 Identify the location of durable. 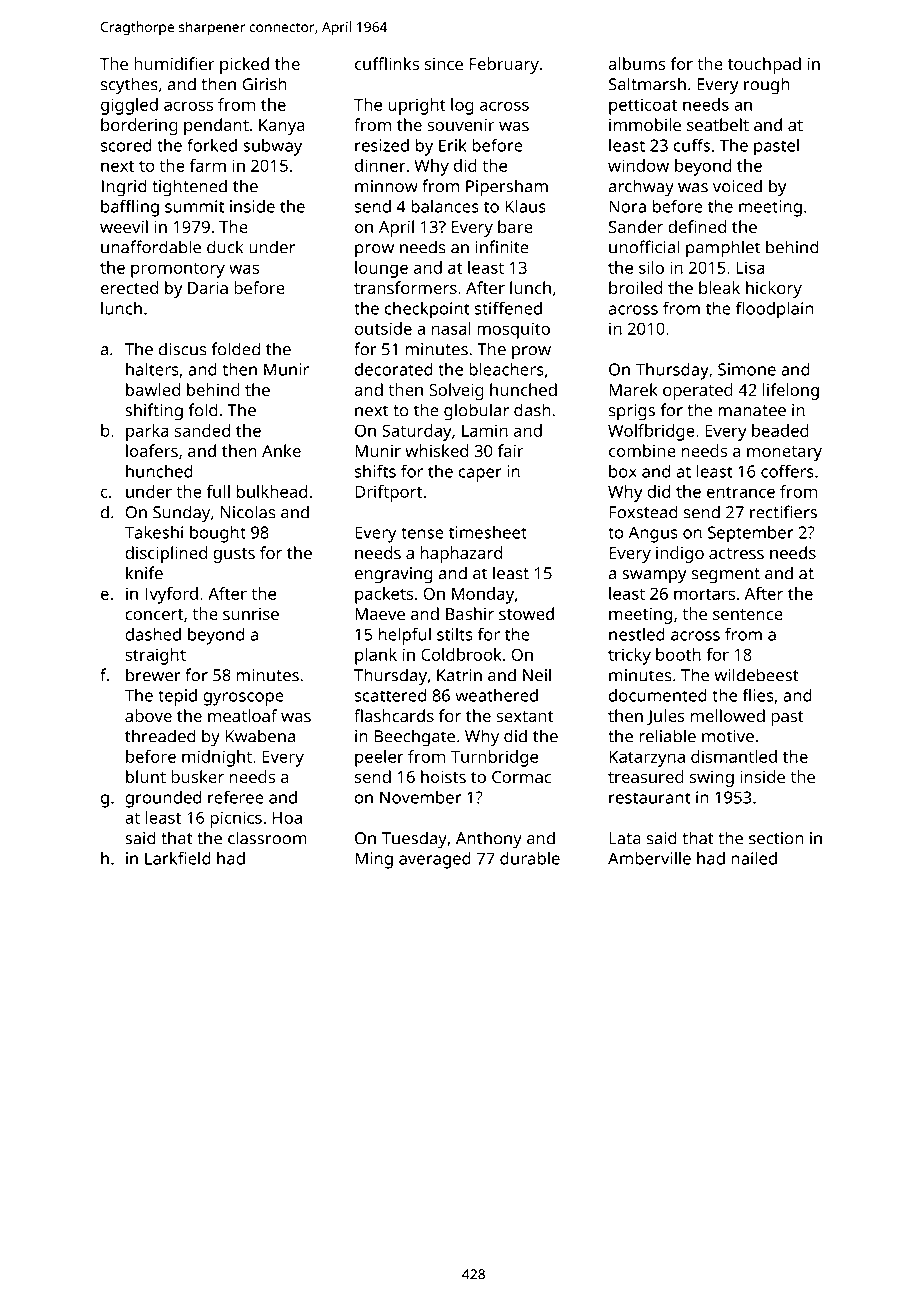
(530, 858).
